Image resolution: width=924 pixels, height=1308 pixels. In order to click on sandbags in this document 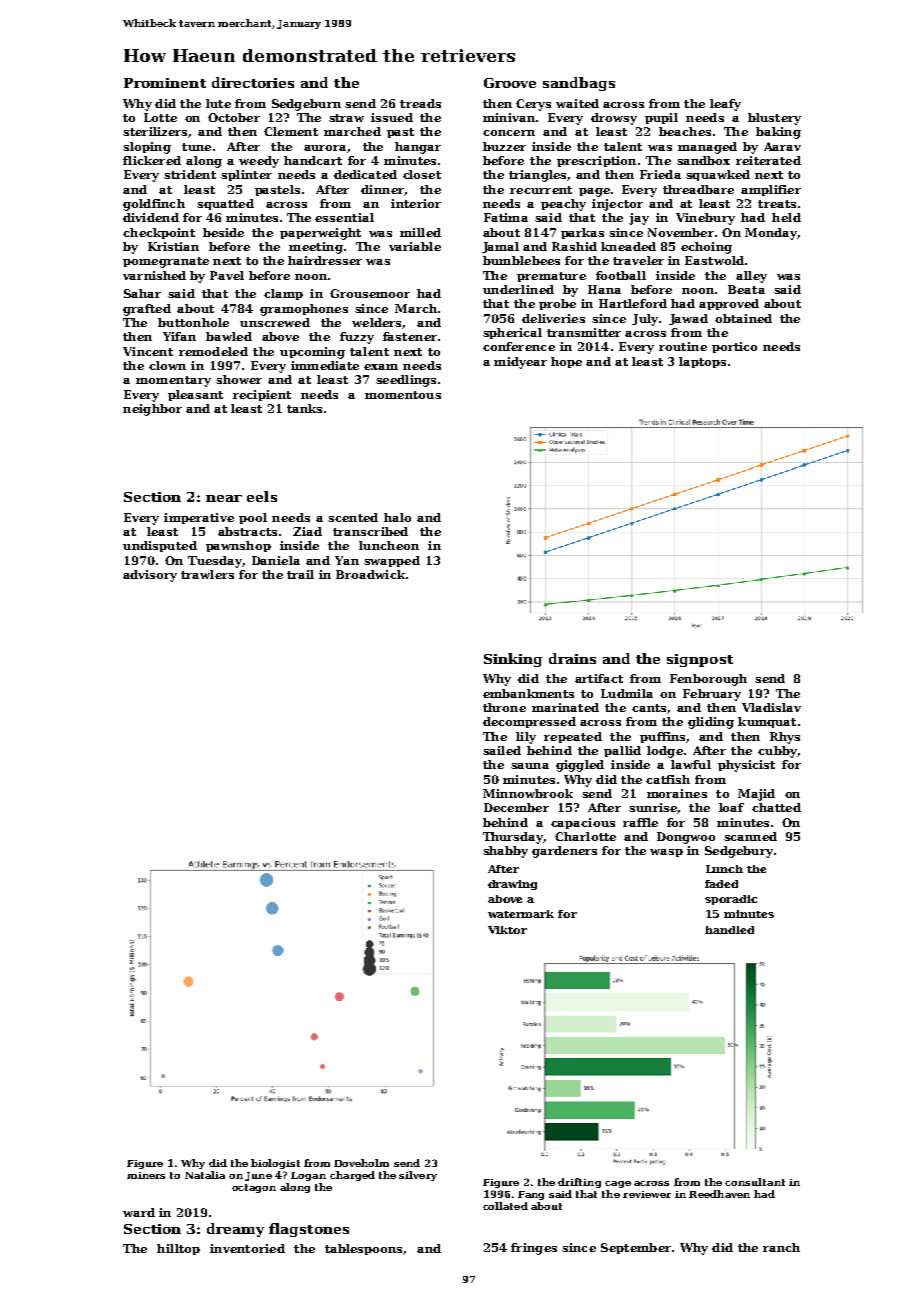, I will do `click(579, 84)`.
